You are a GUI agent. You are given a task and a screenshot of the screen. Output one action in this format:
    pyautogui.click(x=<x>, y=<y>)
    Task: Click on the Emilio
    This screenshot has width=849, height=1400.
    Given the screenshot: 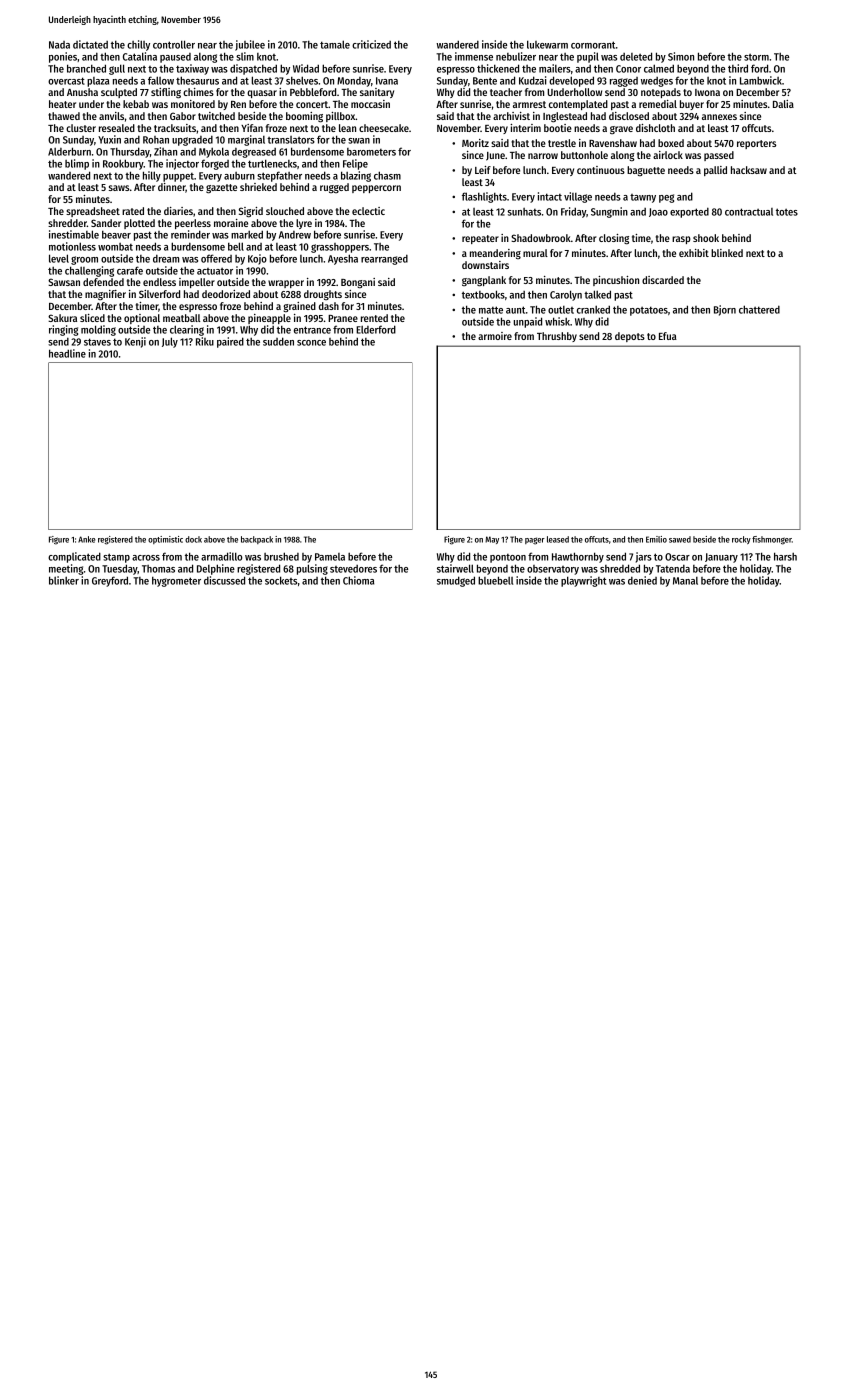 What is the action you would take?
    pyautogui.click(x=656, y=539)
